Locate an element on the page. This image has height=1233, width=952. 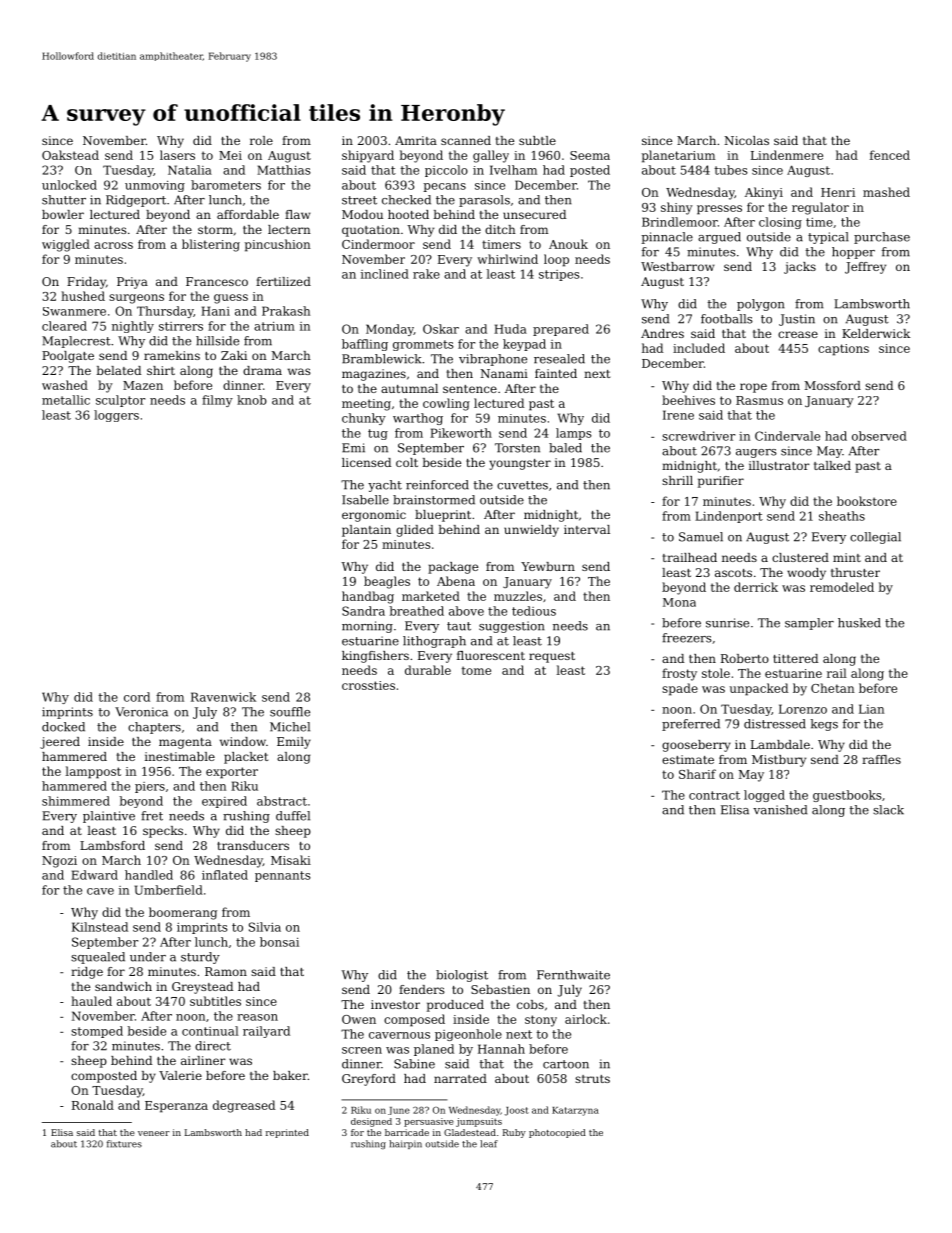
Nicolas is located at coordinates (746, 140).
